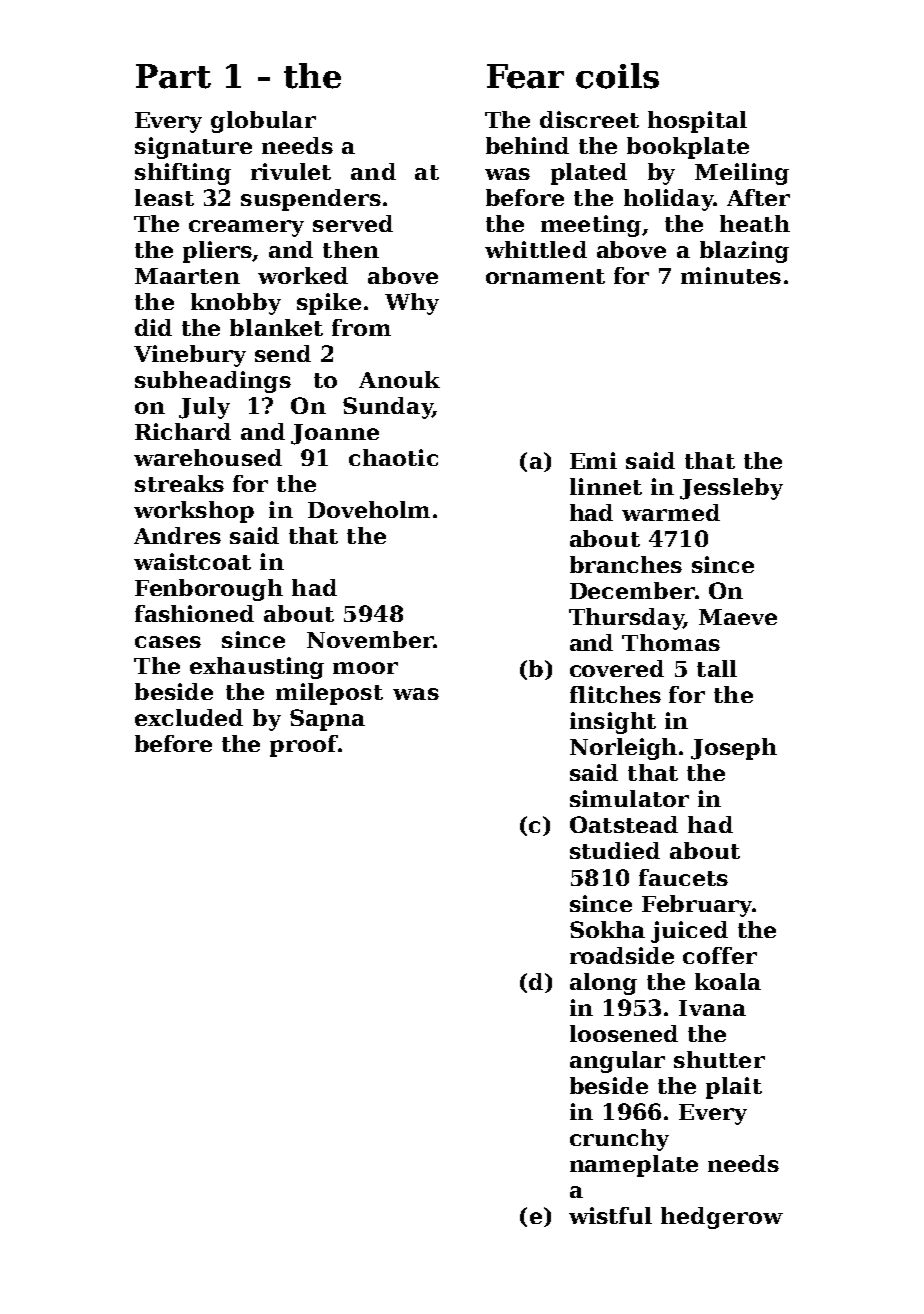 This image has height=1314, width=924. Describe the element at coordinates (173, 76) in the image. I see `Part` at that location.
